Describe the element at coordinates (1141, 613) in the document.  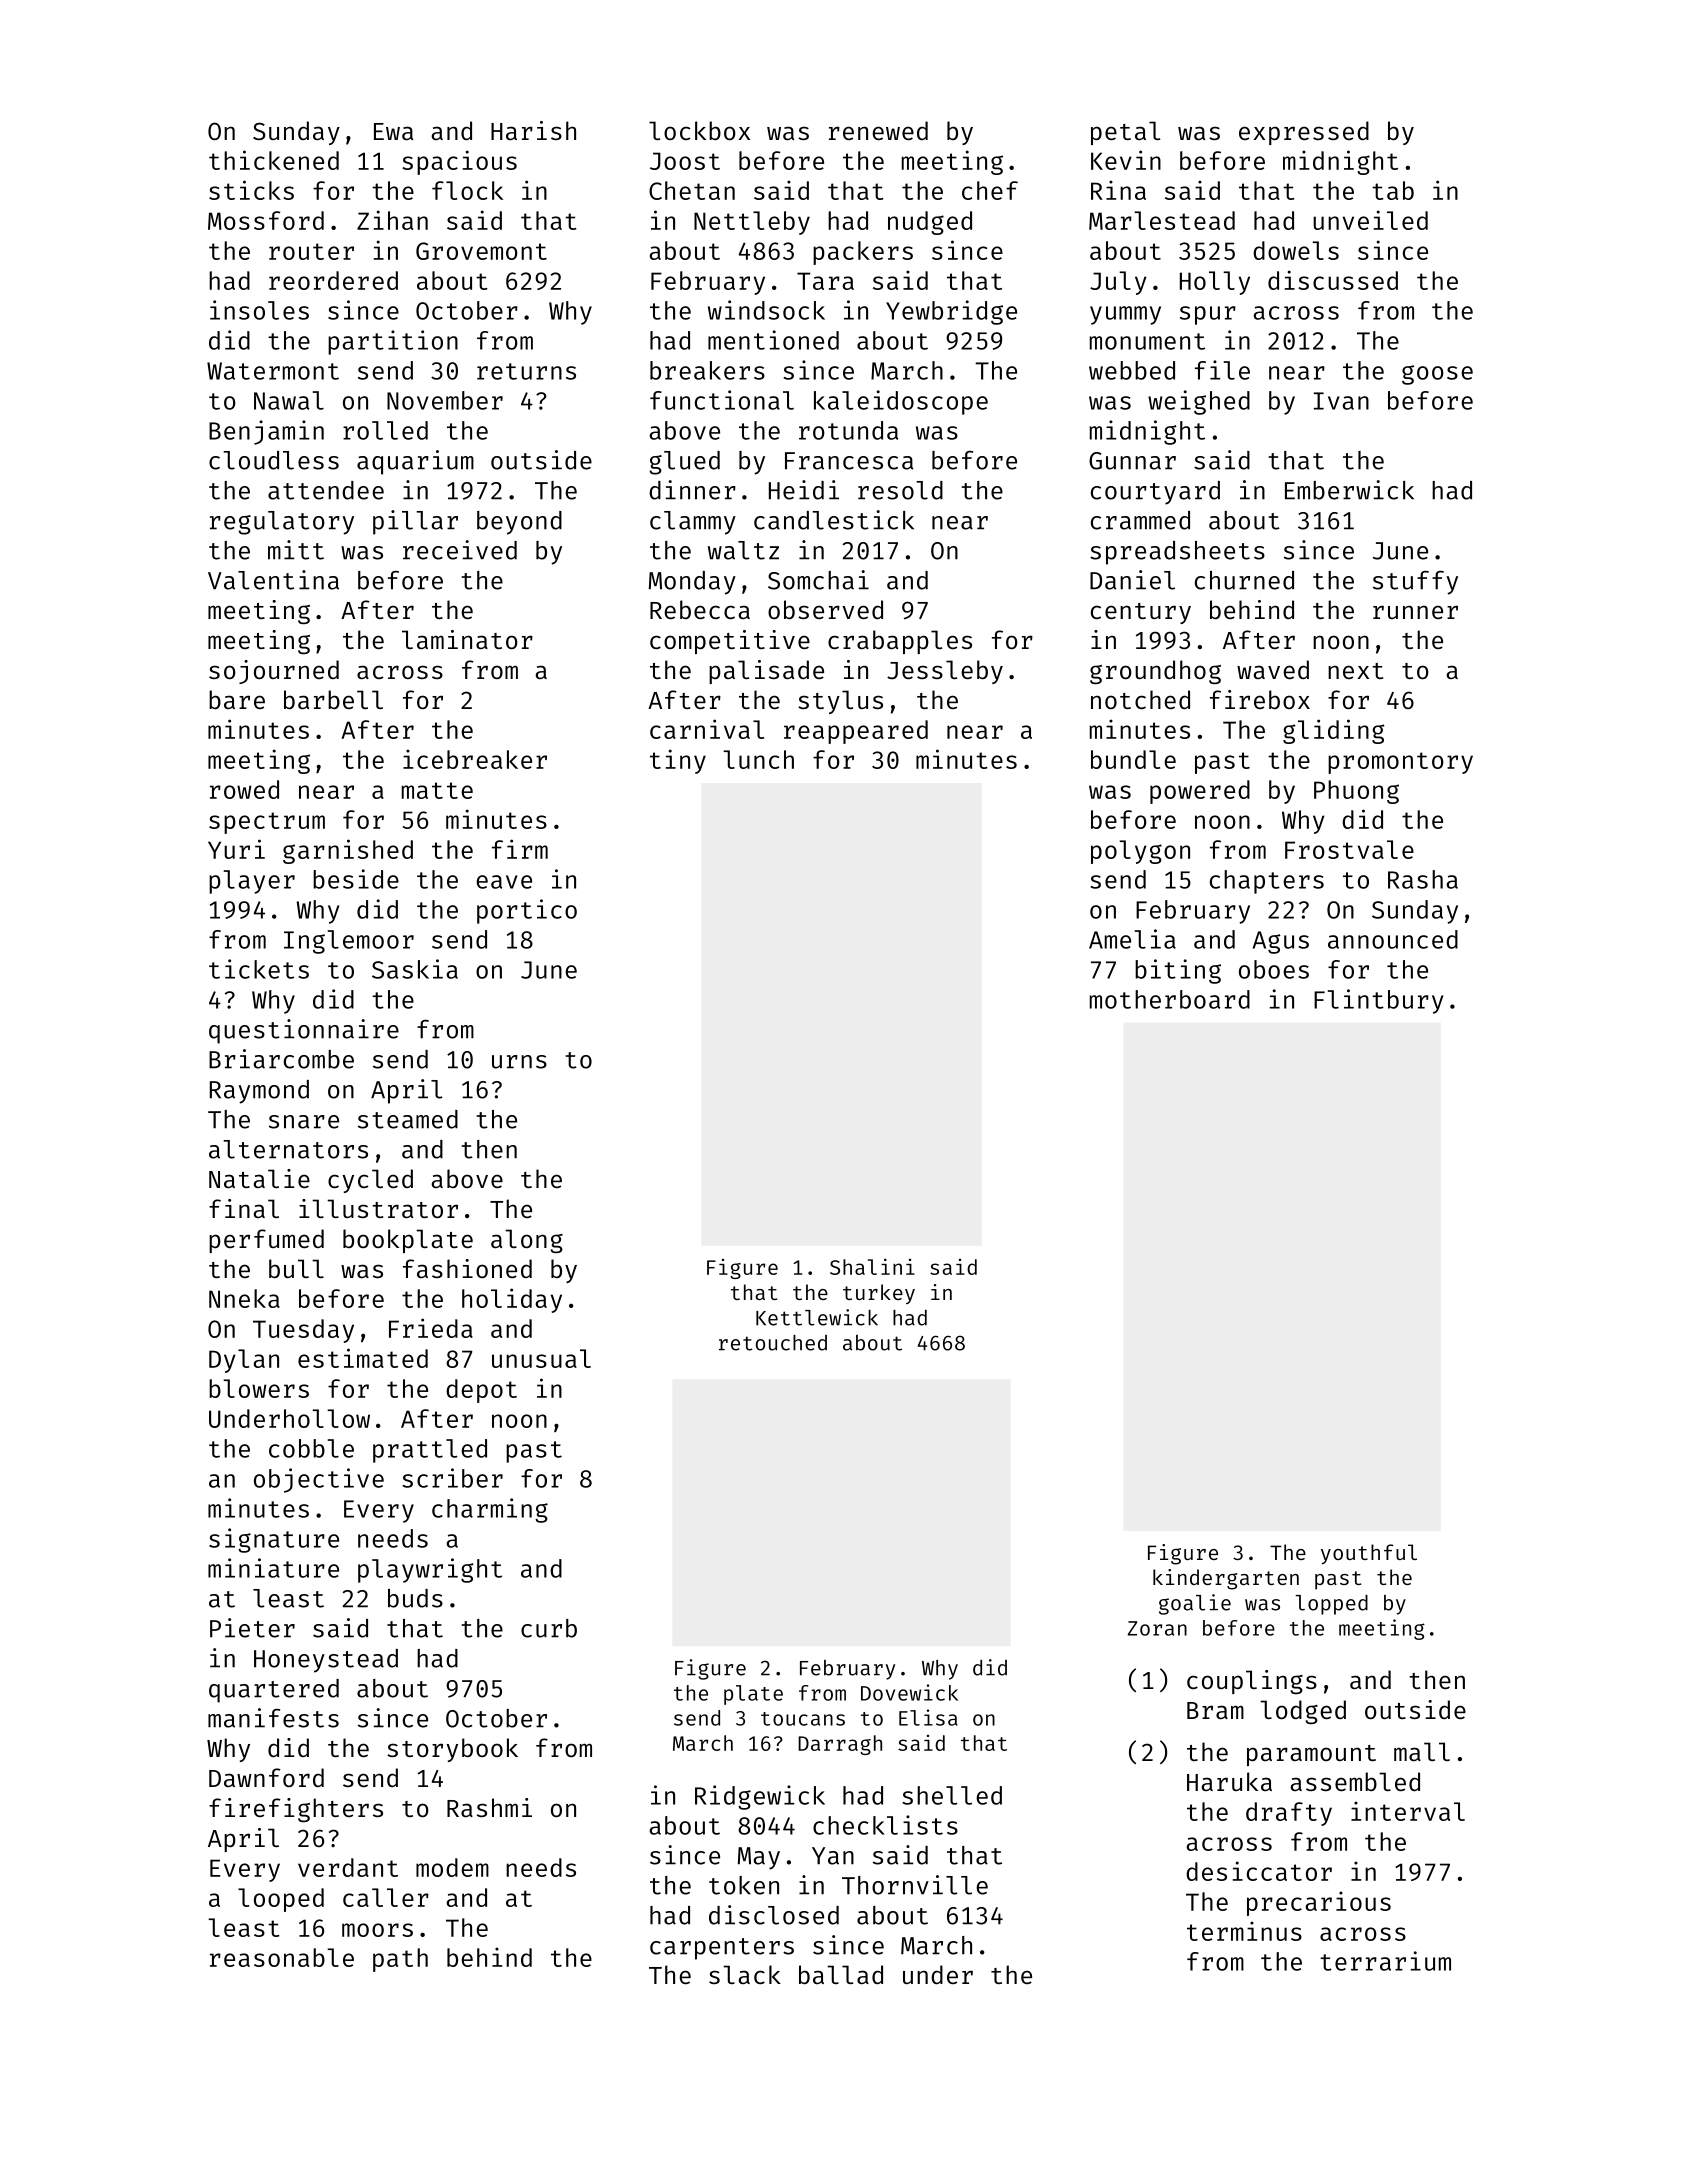
I see `century` at that location.
